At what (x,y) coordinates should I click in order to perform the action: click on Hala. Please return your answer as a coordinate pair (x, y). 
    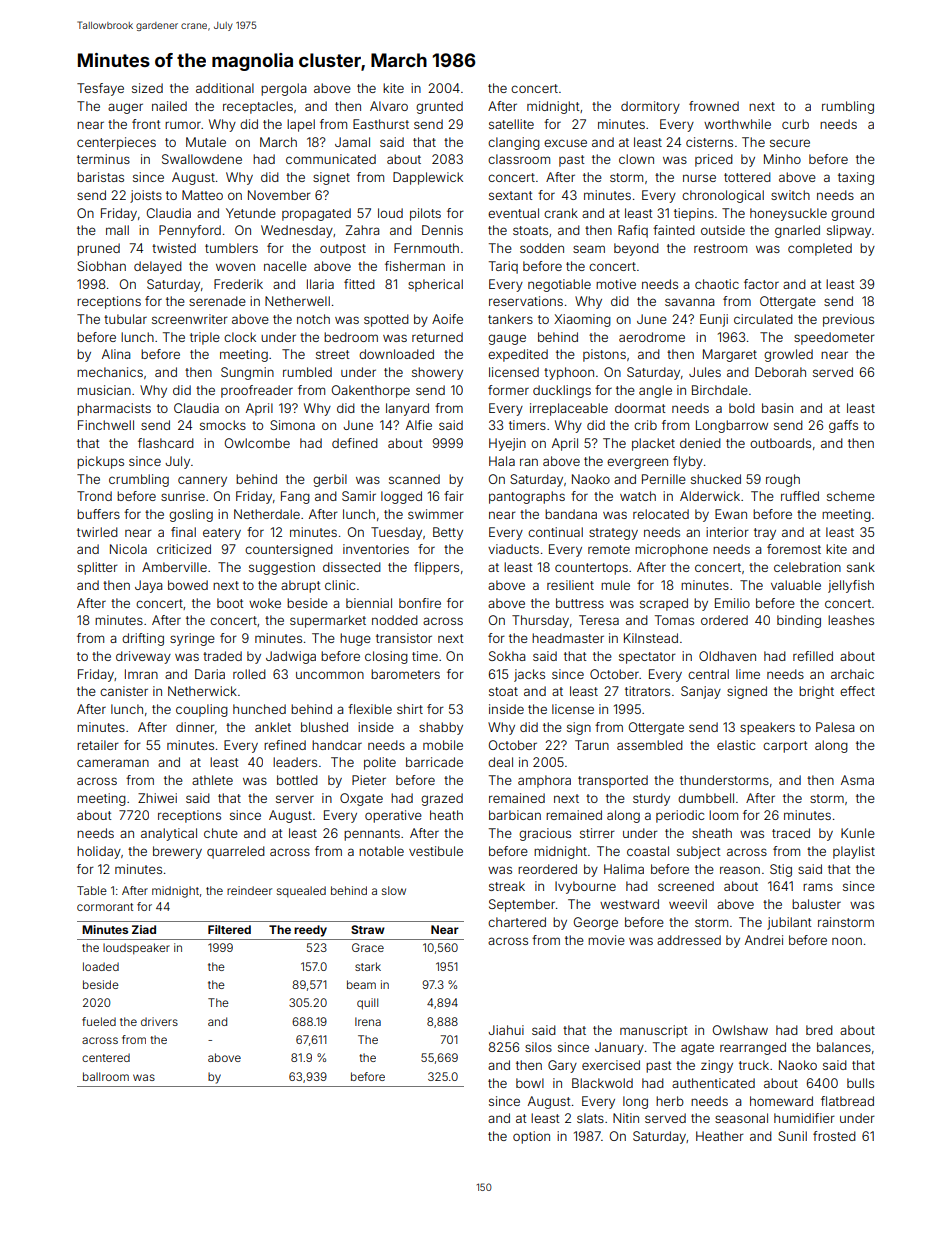
    Looking at the image, I should click on (502, 461).
